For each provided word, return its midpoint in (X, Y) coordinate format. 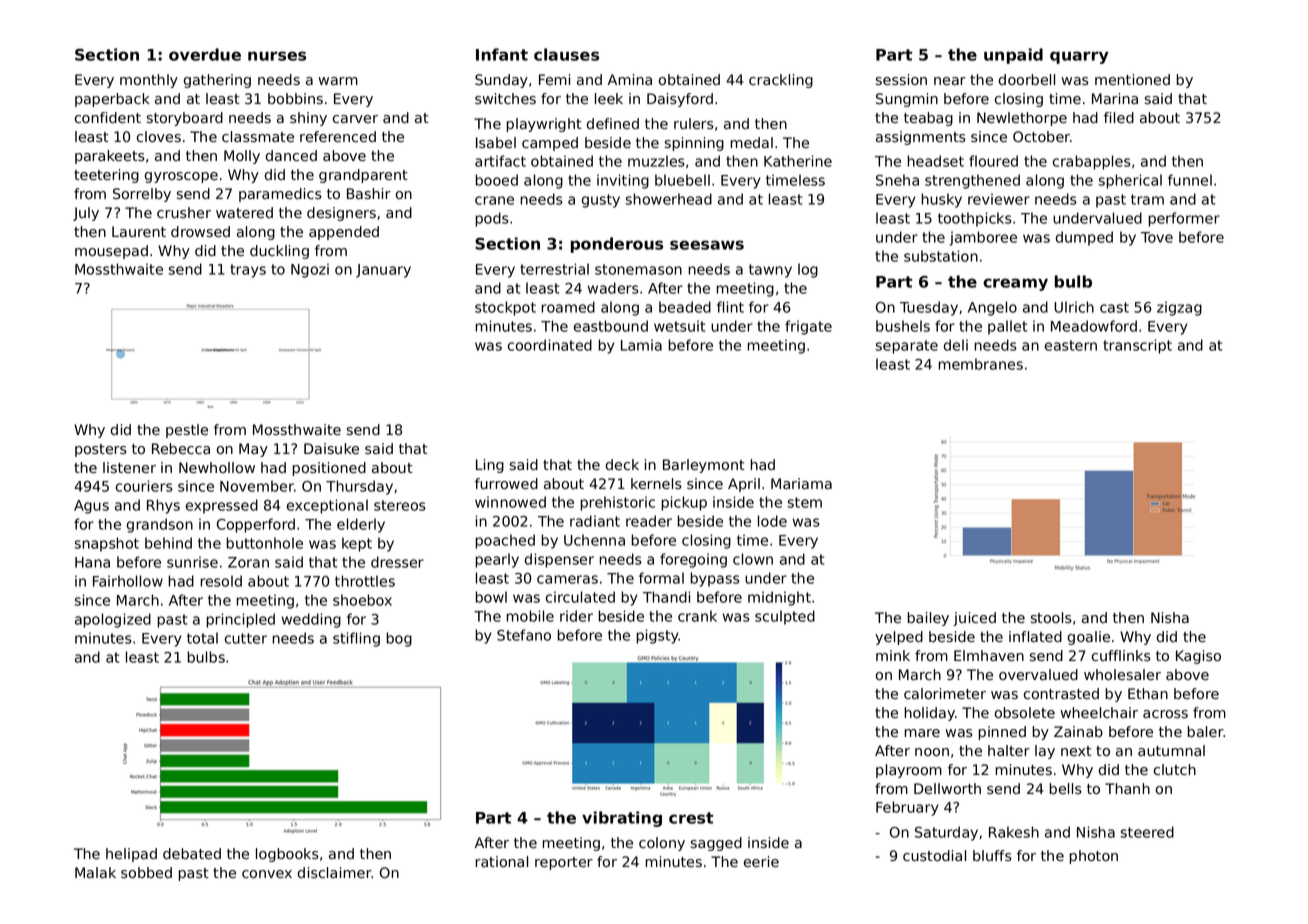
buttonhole (264, 543)
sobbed (146, 873)
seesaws (707, 245)
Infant (502, 54)
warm (338, 81)
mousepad (111, 252)
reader (649, 521)
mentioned (1132, 79)
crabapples (1092, 162)
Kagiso (1198, 657)
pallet (1007, 327)
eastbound (611, 326)
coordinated (550, 345)
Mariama (801, 484)
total (202, 638)
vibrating (622, 819)
